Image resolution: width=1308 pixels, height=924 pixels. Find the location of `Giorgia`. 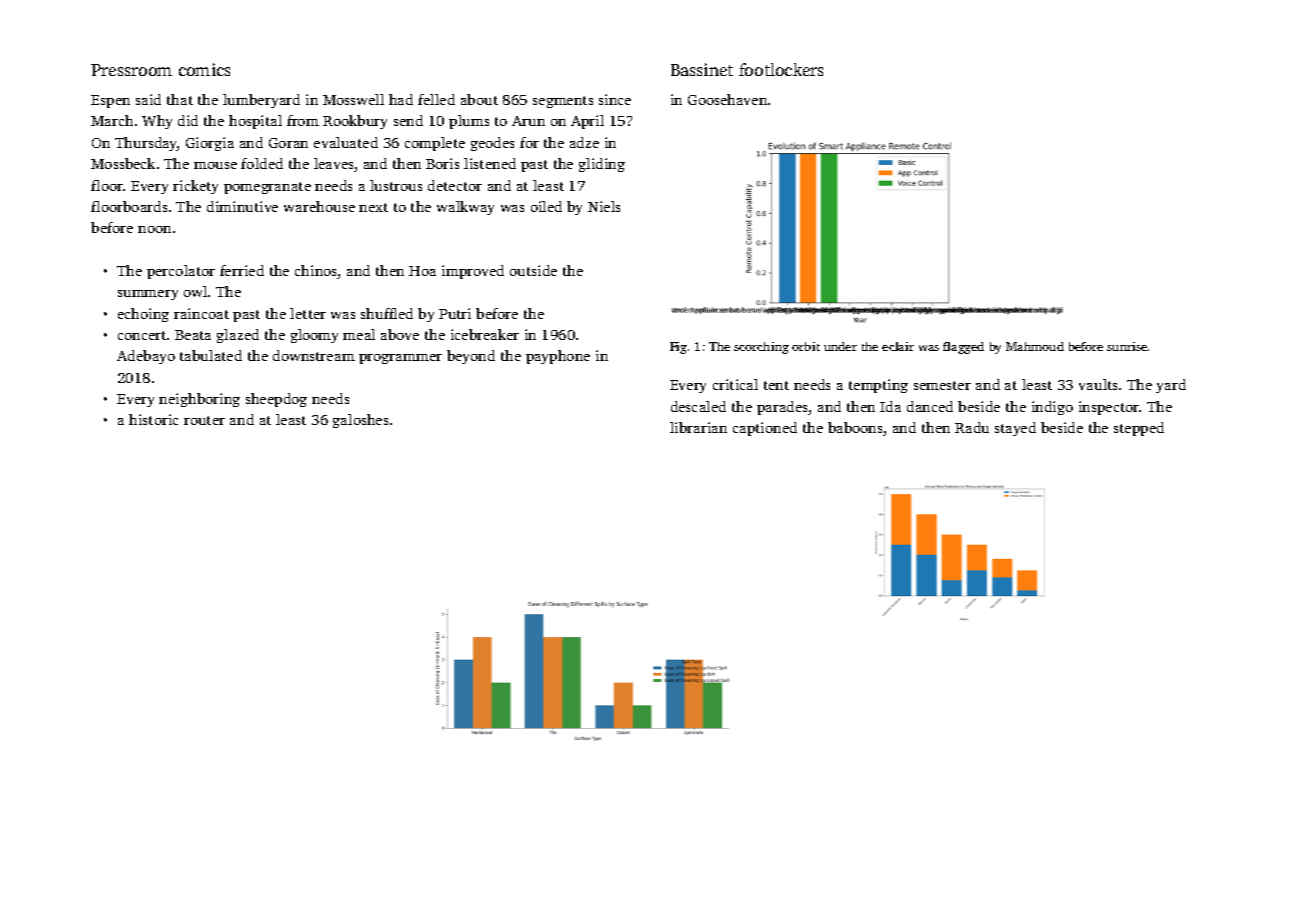

Giorgia is located at coordinates (210, 144).
